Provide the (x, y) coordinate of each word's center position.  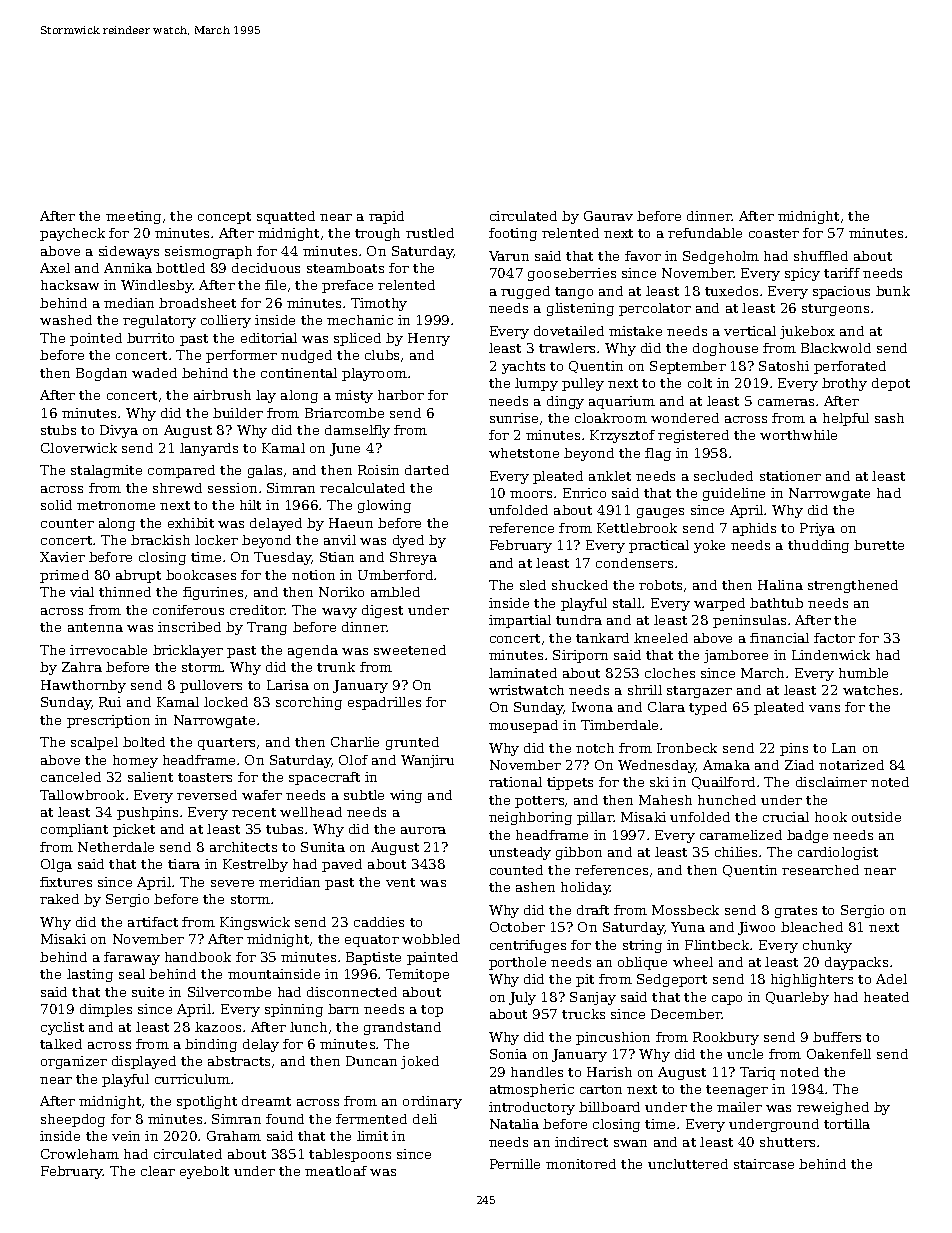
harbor (401, 395)
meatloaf (336, 1171)
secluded (723, 476)
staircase (764, 1164)
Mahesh (665, 800)
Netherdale (116, 847)
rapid (386, 217)
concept (224, 218)
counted (516, 870)
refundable (705, 233)
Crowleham (80, 1154)
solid (56, 505)
